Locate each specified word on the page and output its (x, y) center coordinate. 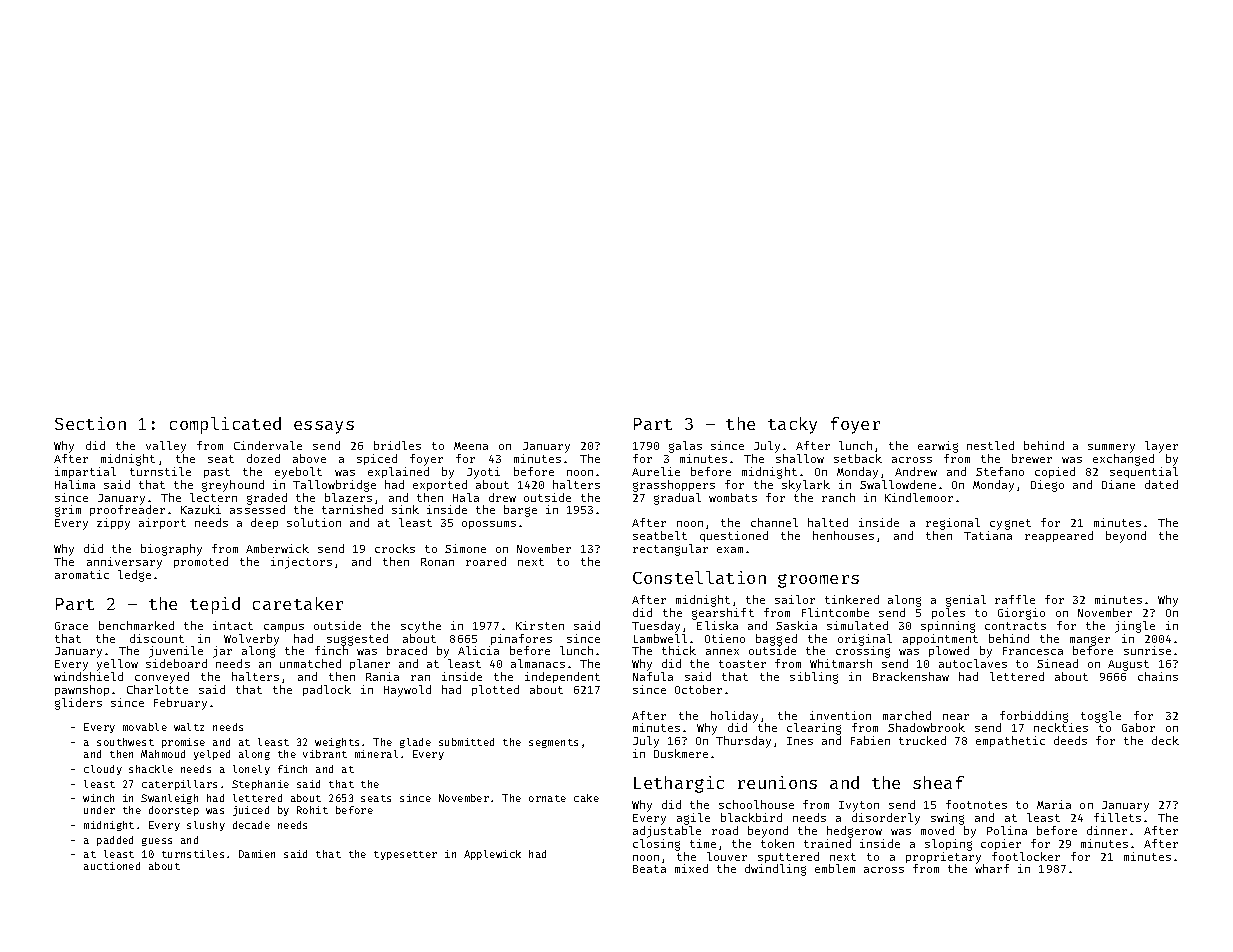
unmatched (310, 663)
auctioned (112, 866)
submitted (466, 742)
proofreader (127, 510)
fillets (1117, 817)
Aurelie (656, 471)
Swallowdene (898, 484)
